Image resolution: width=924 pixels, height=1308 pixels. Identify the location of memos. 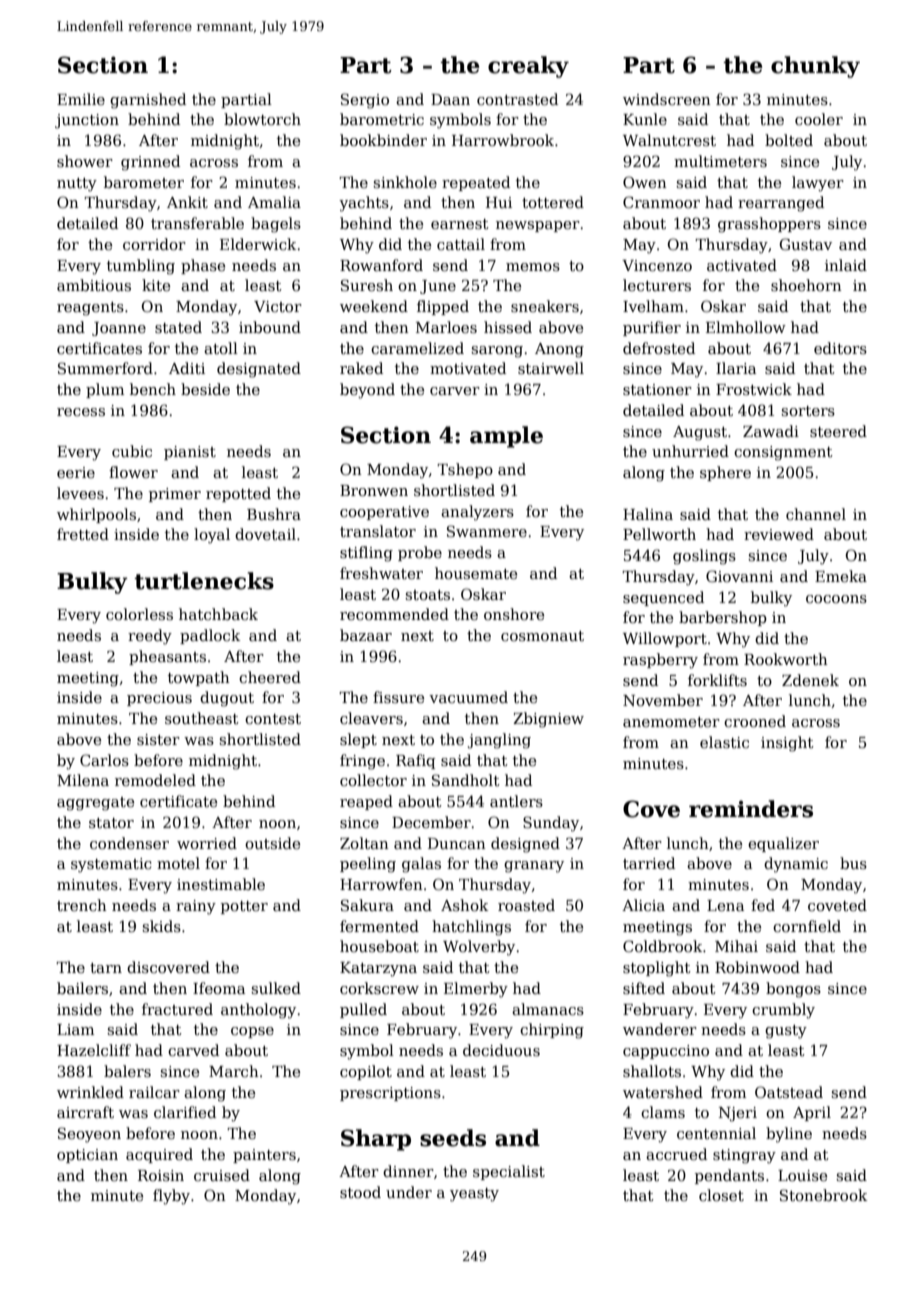
(533, 267).
